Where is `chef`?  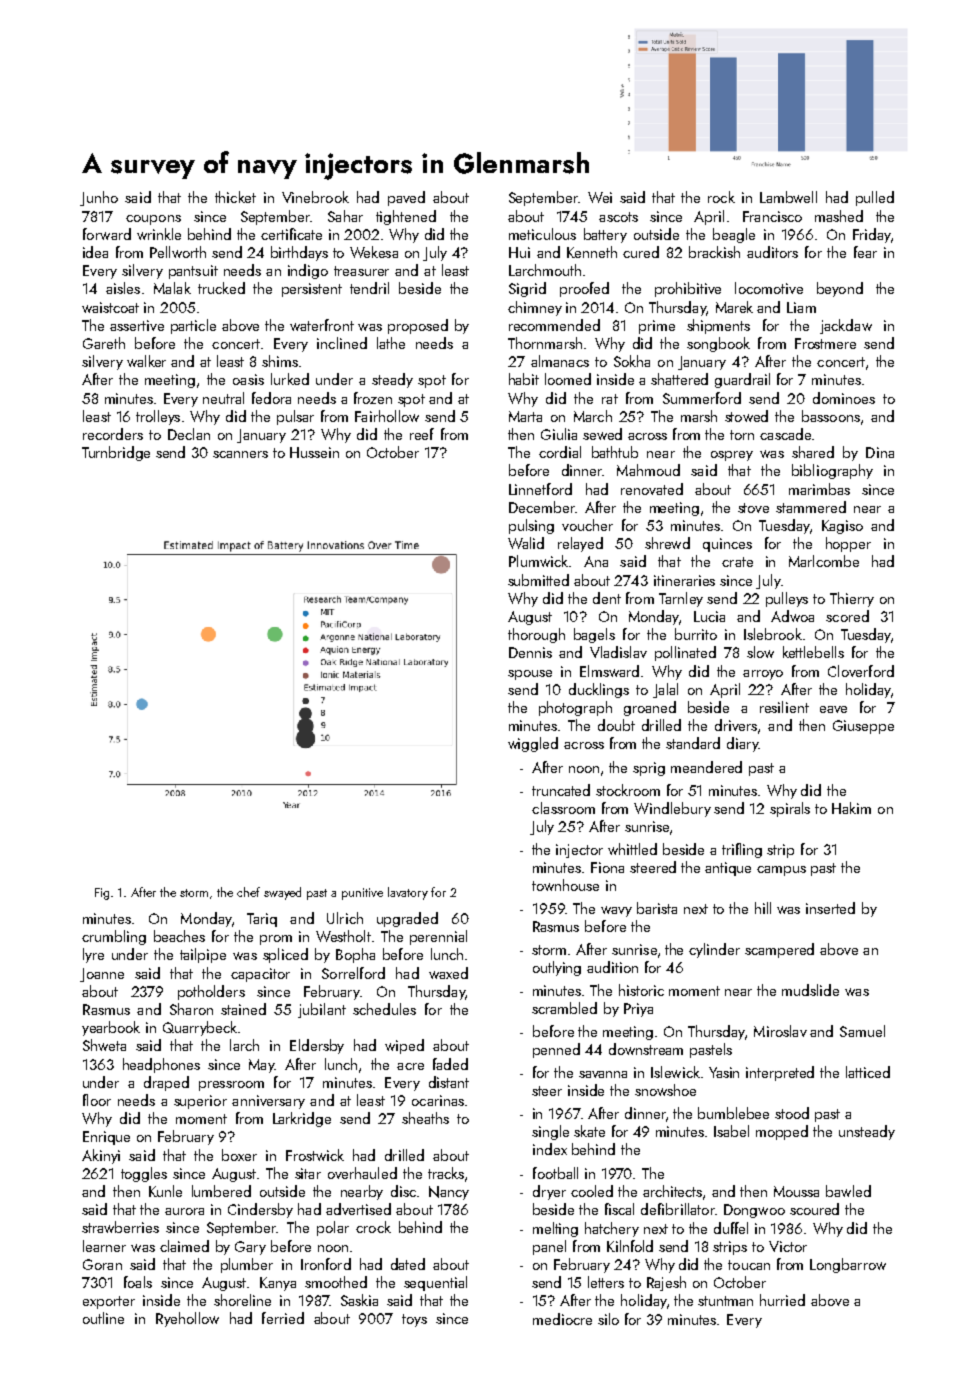 chef is located at coordinates (248, 892).
